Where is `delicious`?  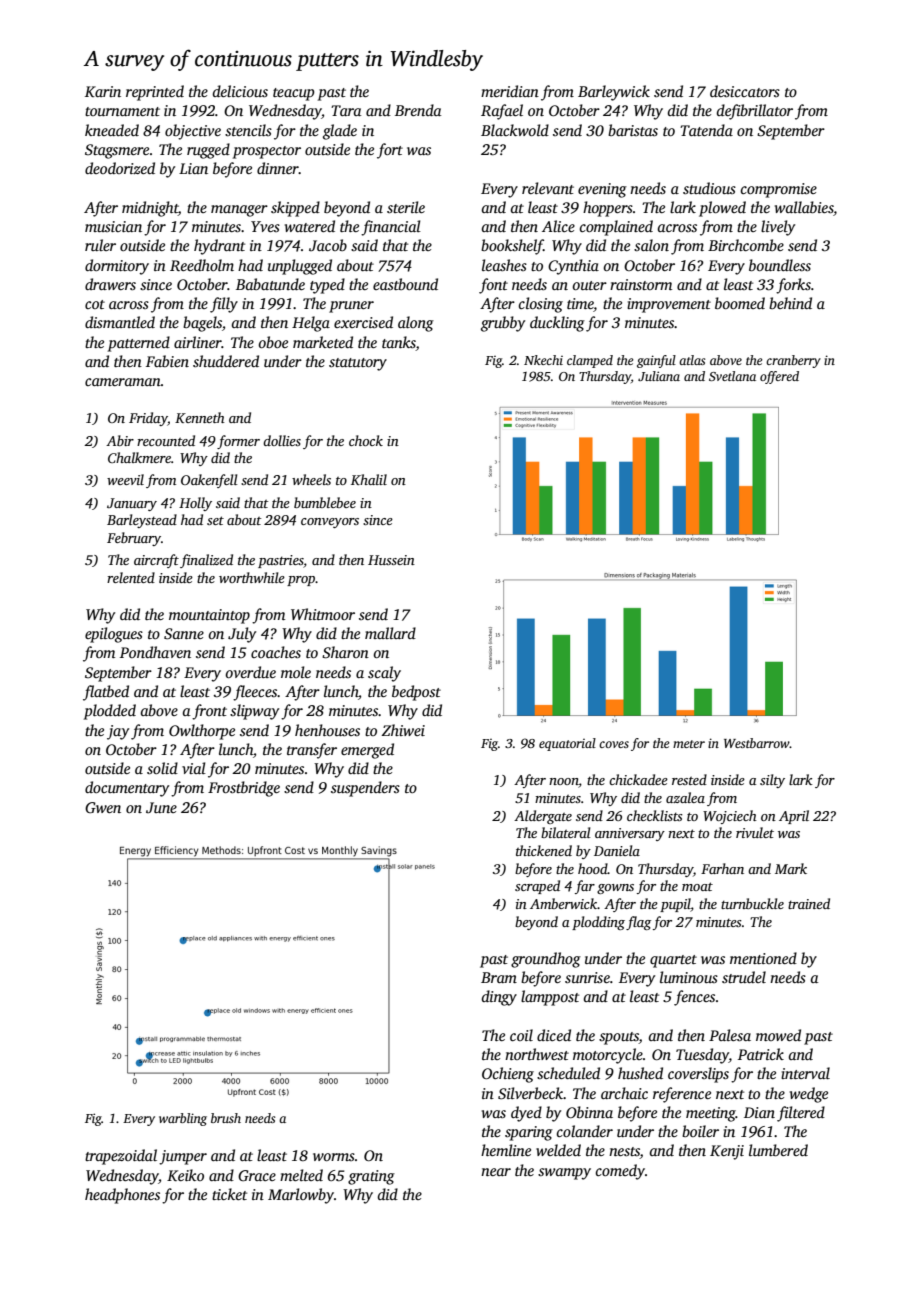
delicious is located at coordinates (240, 91).
